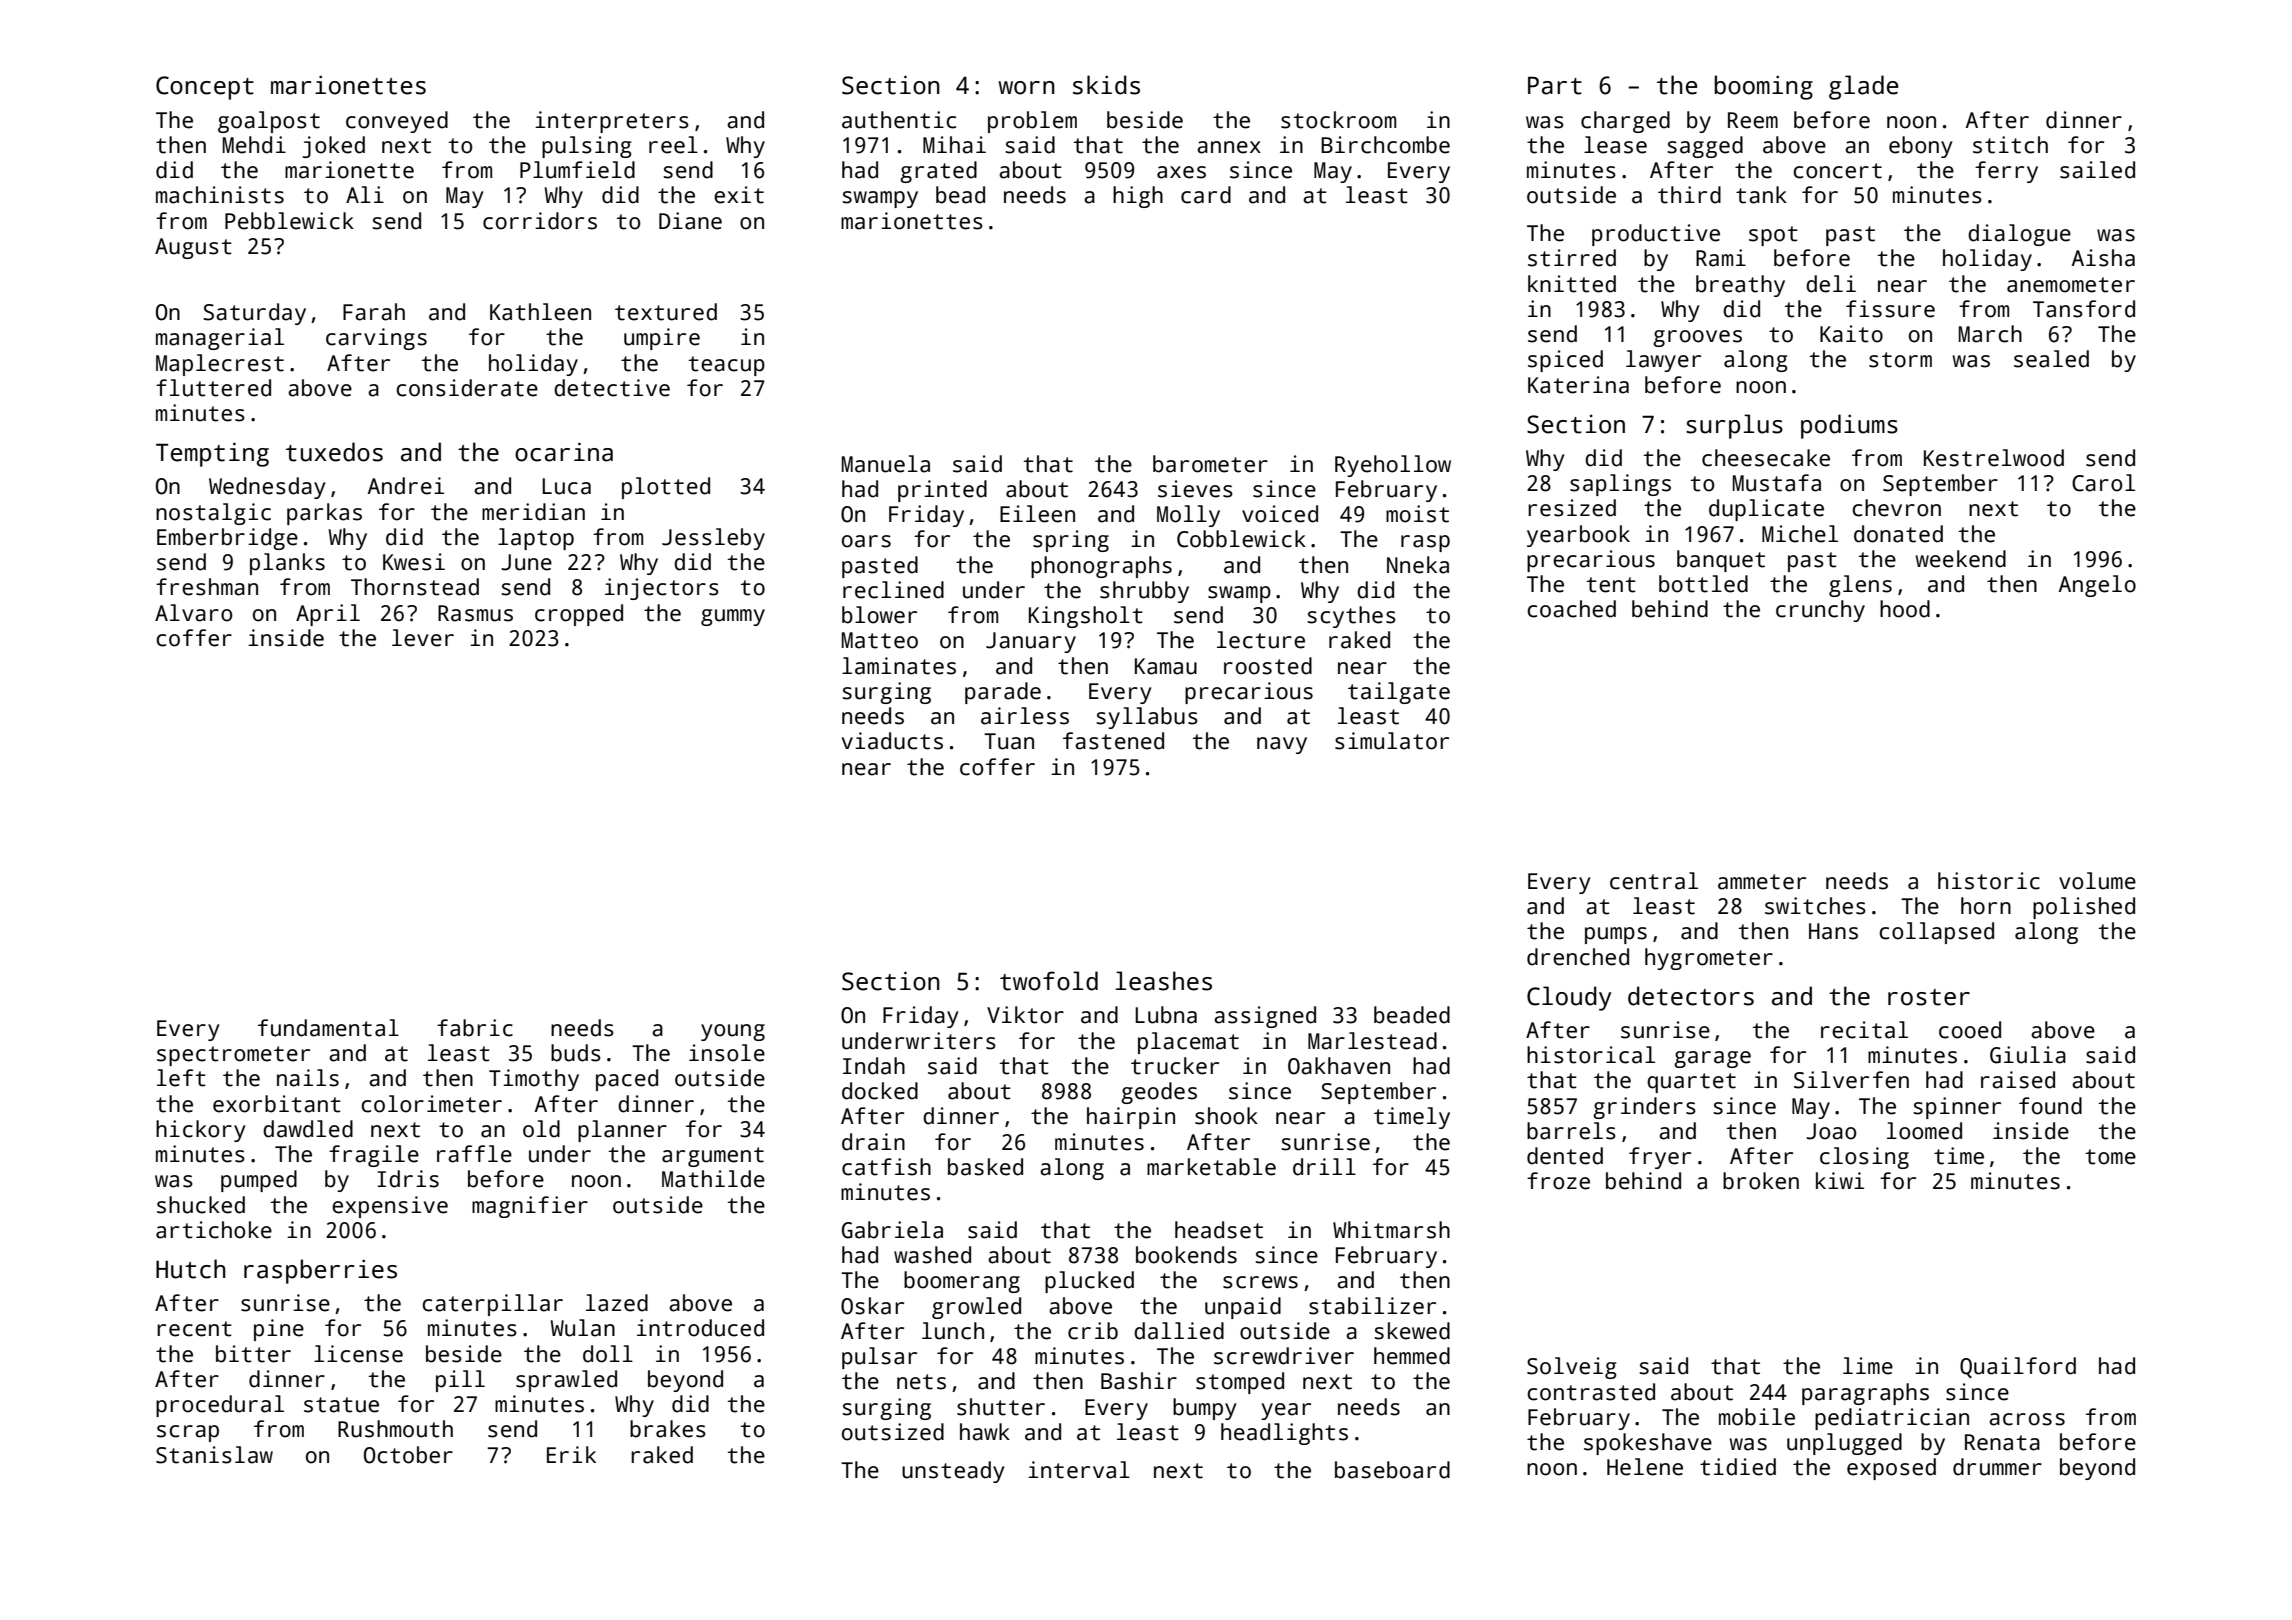  What do you see at coordinates (1763, 87) in the image?
I see `booming` at bounding box center [1763, 87].
